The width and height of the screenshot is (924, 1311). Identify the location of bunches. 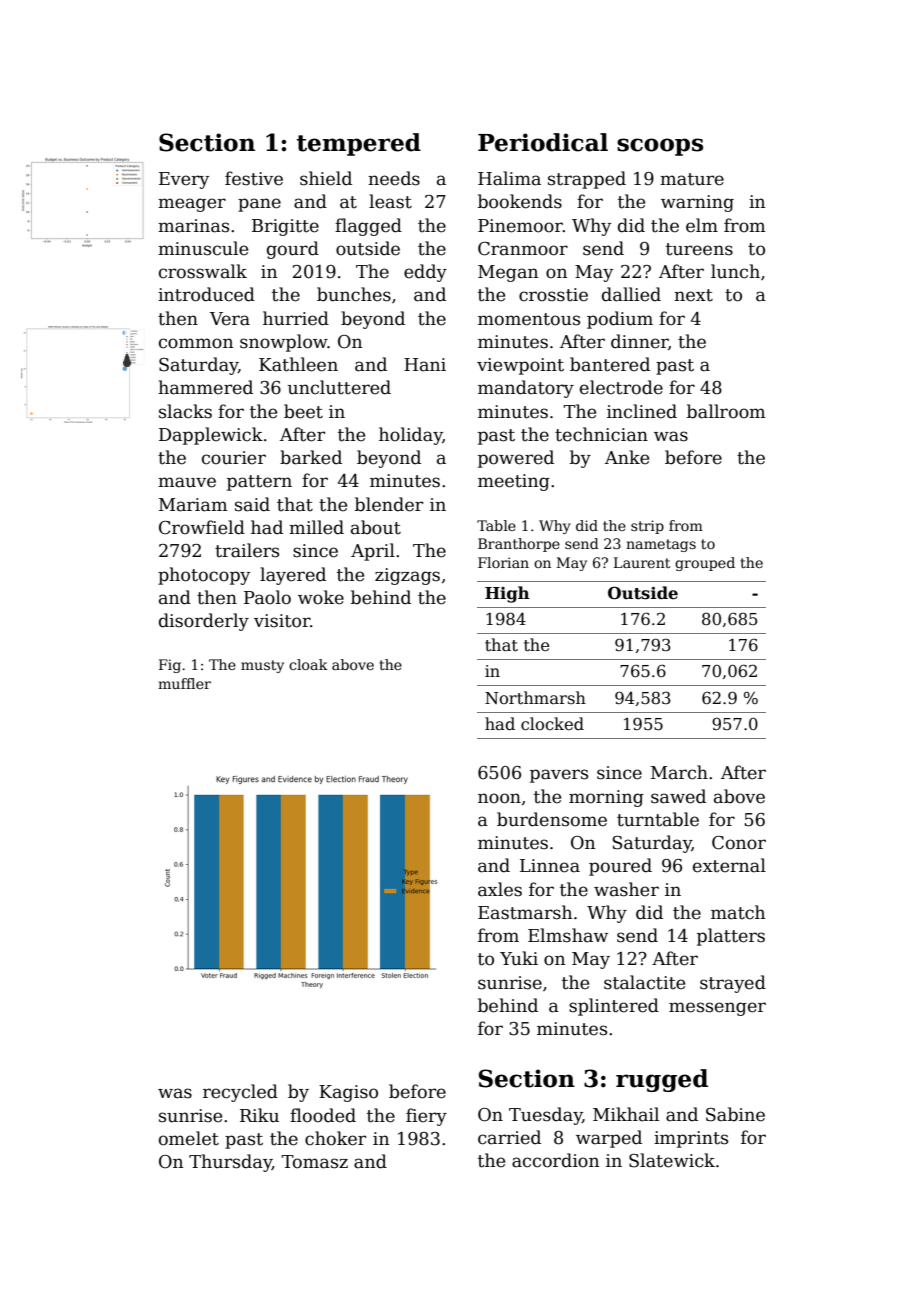
(354, 294).
